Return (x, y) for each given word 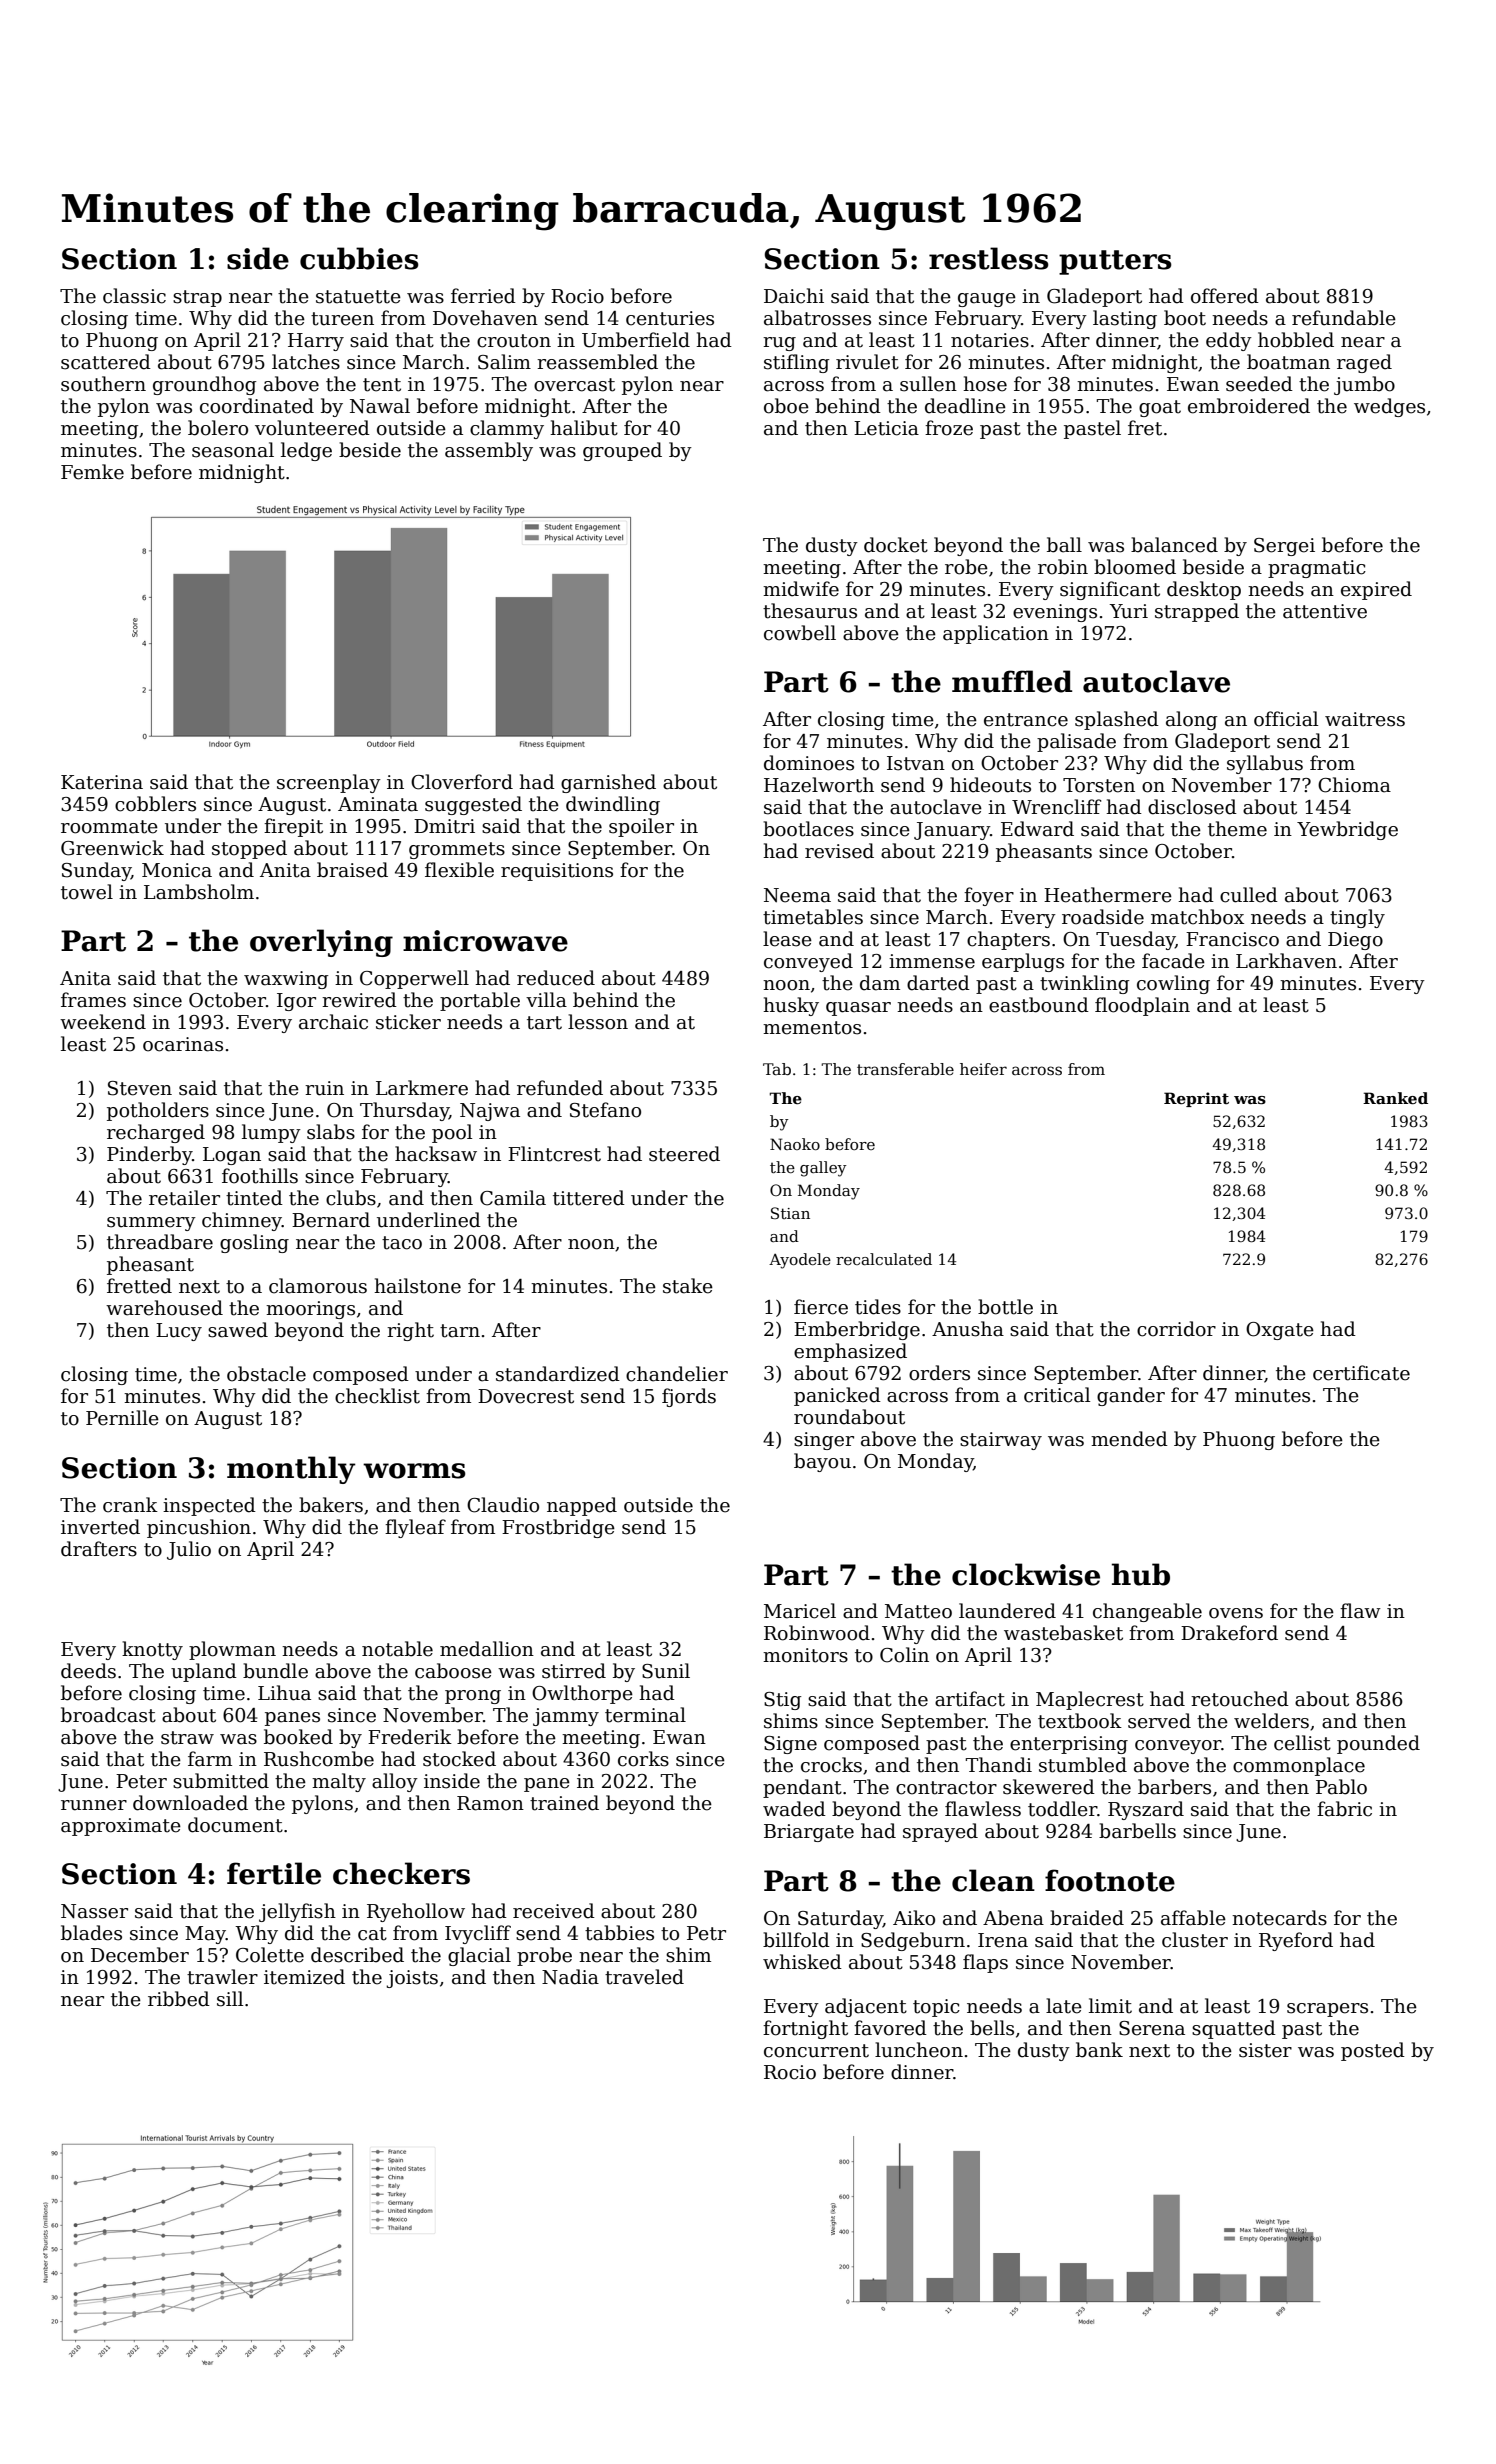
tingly (1357, 918)
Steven (140, 1088)
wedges (1389, 407)
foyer (989, 896)
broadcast (108, 1715)
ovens (1236, 1613)
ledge (306, 451)
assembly (489, 451)
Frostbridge (558, 1528)
